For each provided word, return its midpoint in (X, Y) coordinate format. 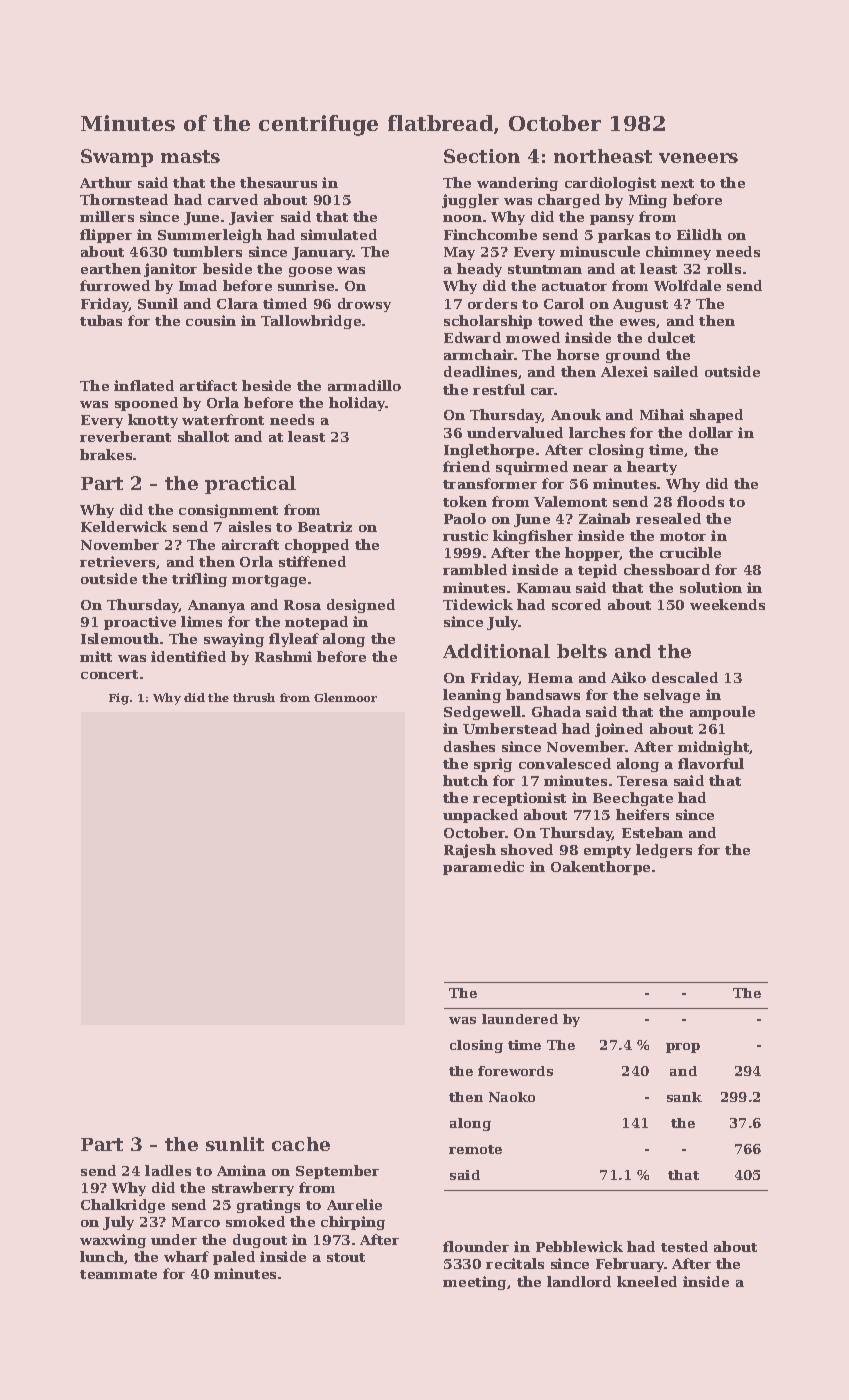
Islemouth (120, 638)
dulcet (671, 337)
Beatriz (325, 526)
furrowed (115, 285)
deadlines (480, 371)
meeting (474, 1283)
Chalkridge (123, 1206)
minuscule (600, 251)
